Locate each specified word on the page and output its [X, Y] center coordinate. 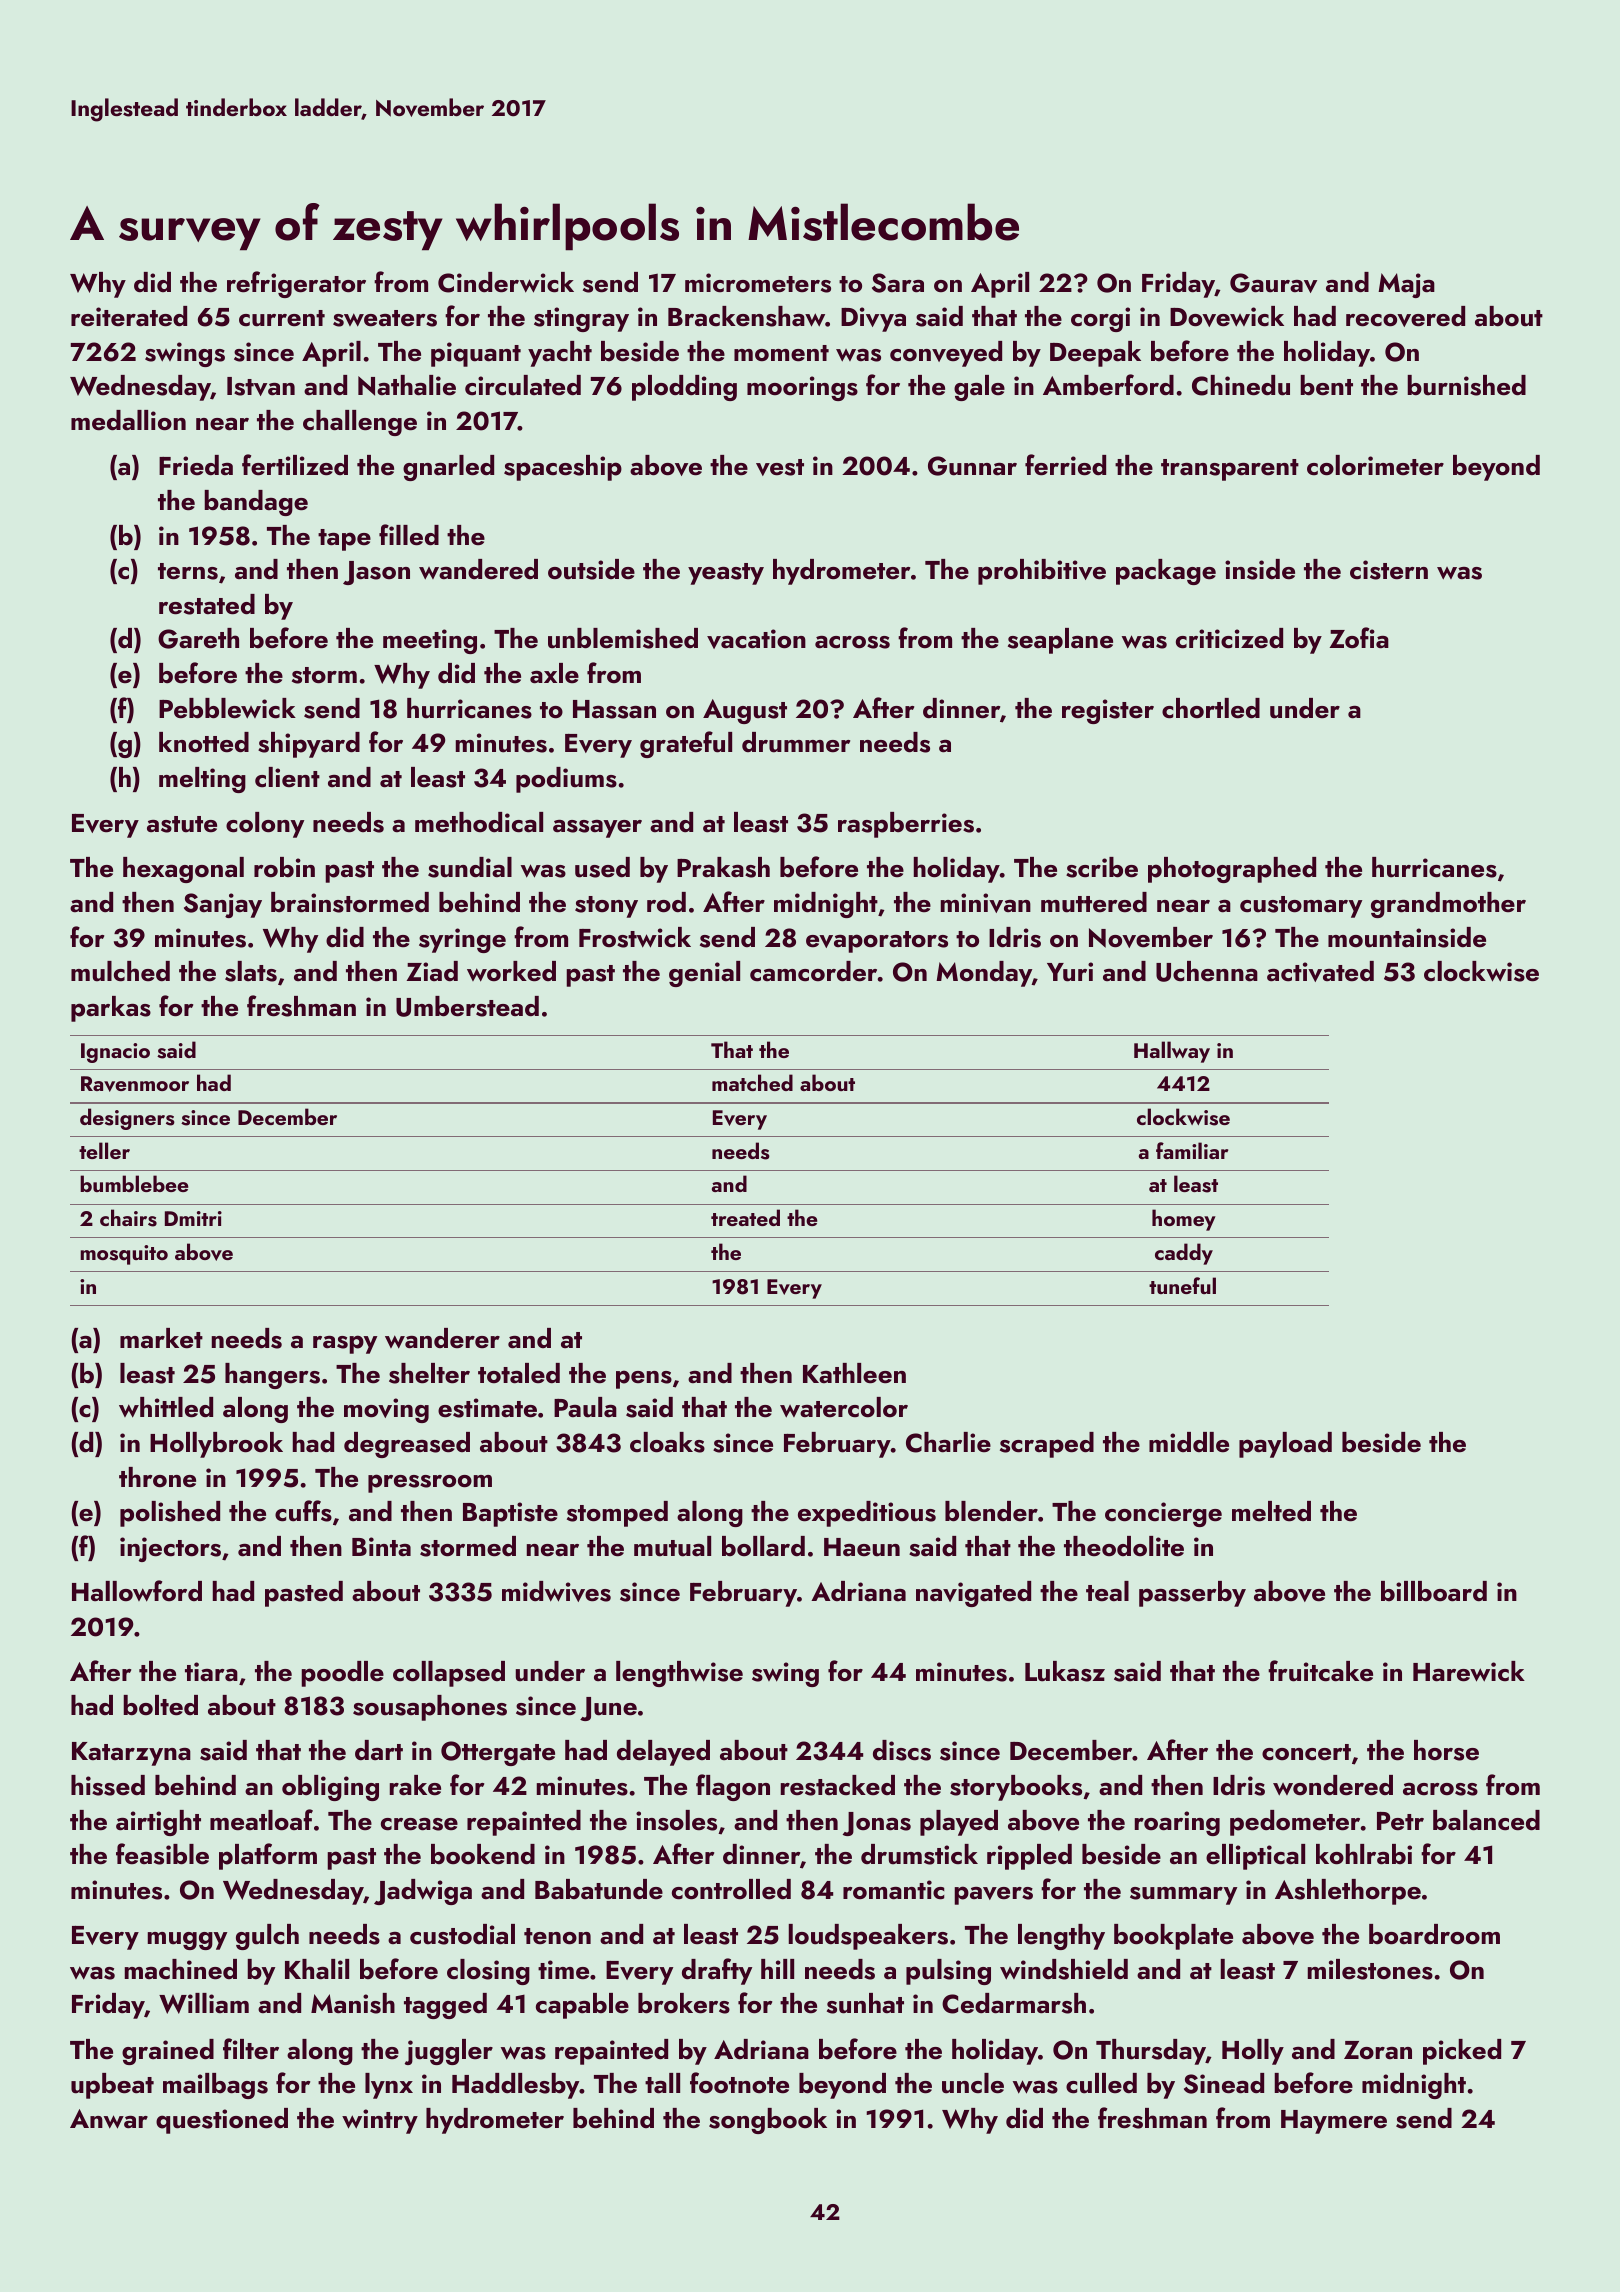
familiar [1192, 1150]
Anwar [109, 2119]
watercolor [844, 1407]
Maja [1406, 285]
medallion [128, 420]
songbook [768, 2121]
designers [127, 1119]
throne [157, 1477]
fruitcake [1320, 1671]
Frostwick [635, 937]
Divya [873, 319]
